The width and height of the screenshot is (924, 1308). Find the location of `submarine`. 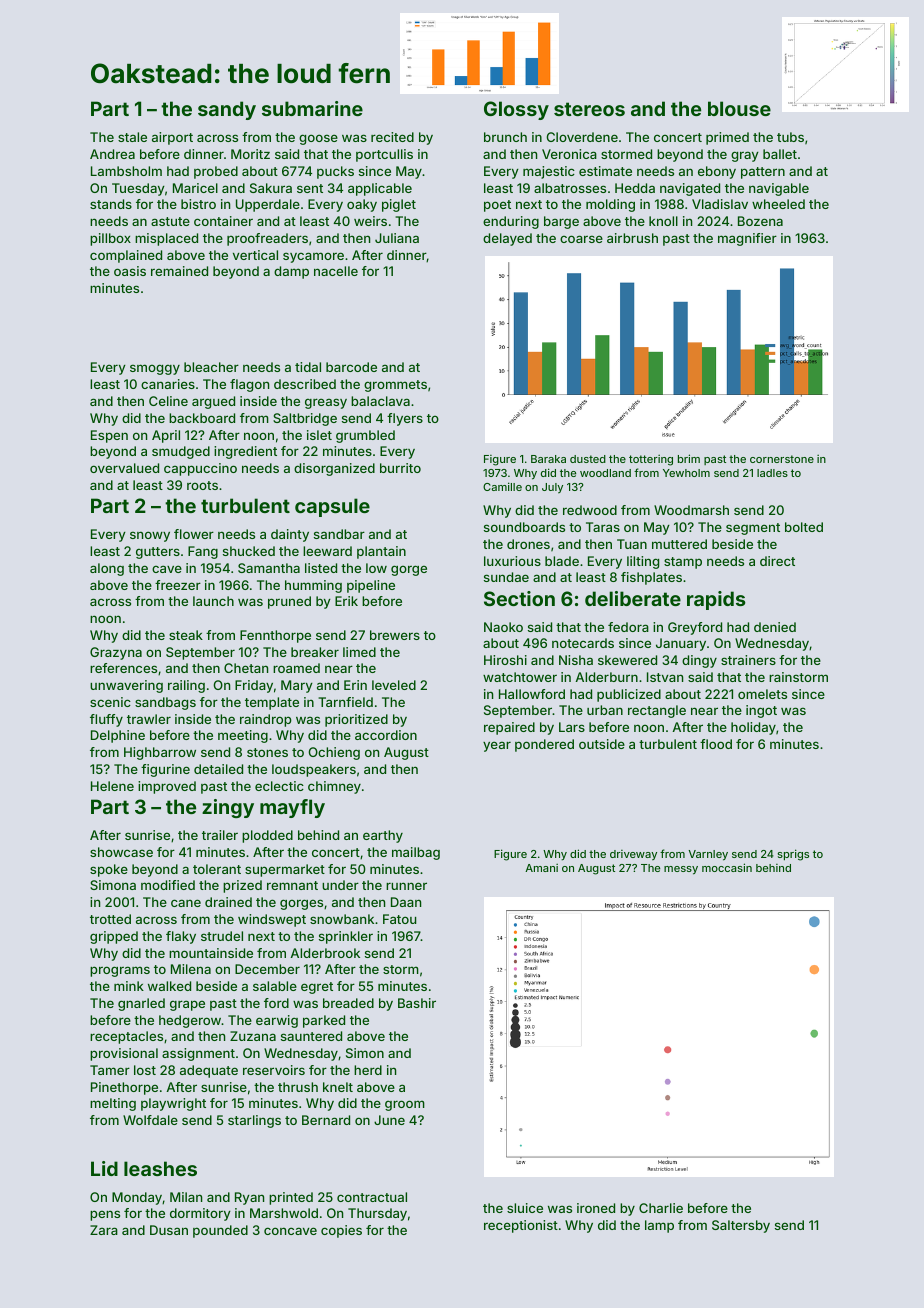

submarine is located at coordinates (312, 108).
